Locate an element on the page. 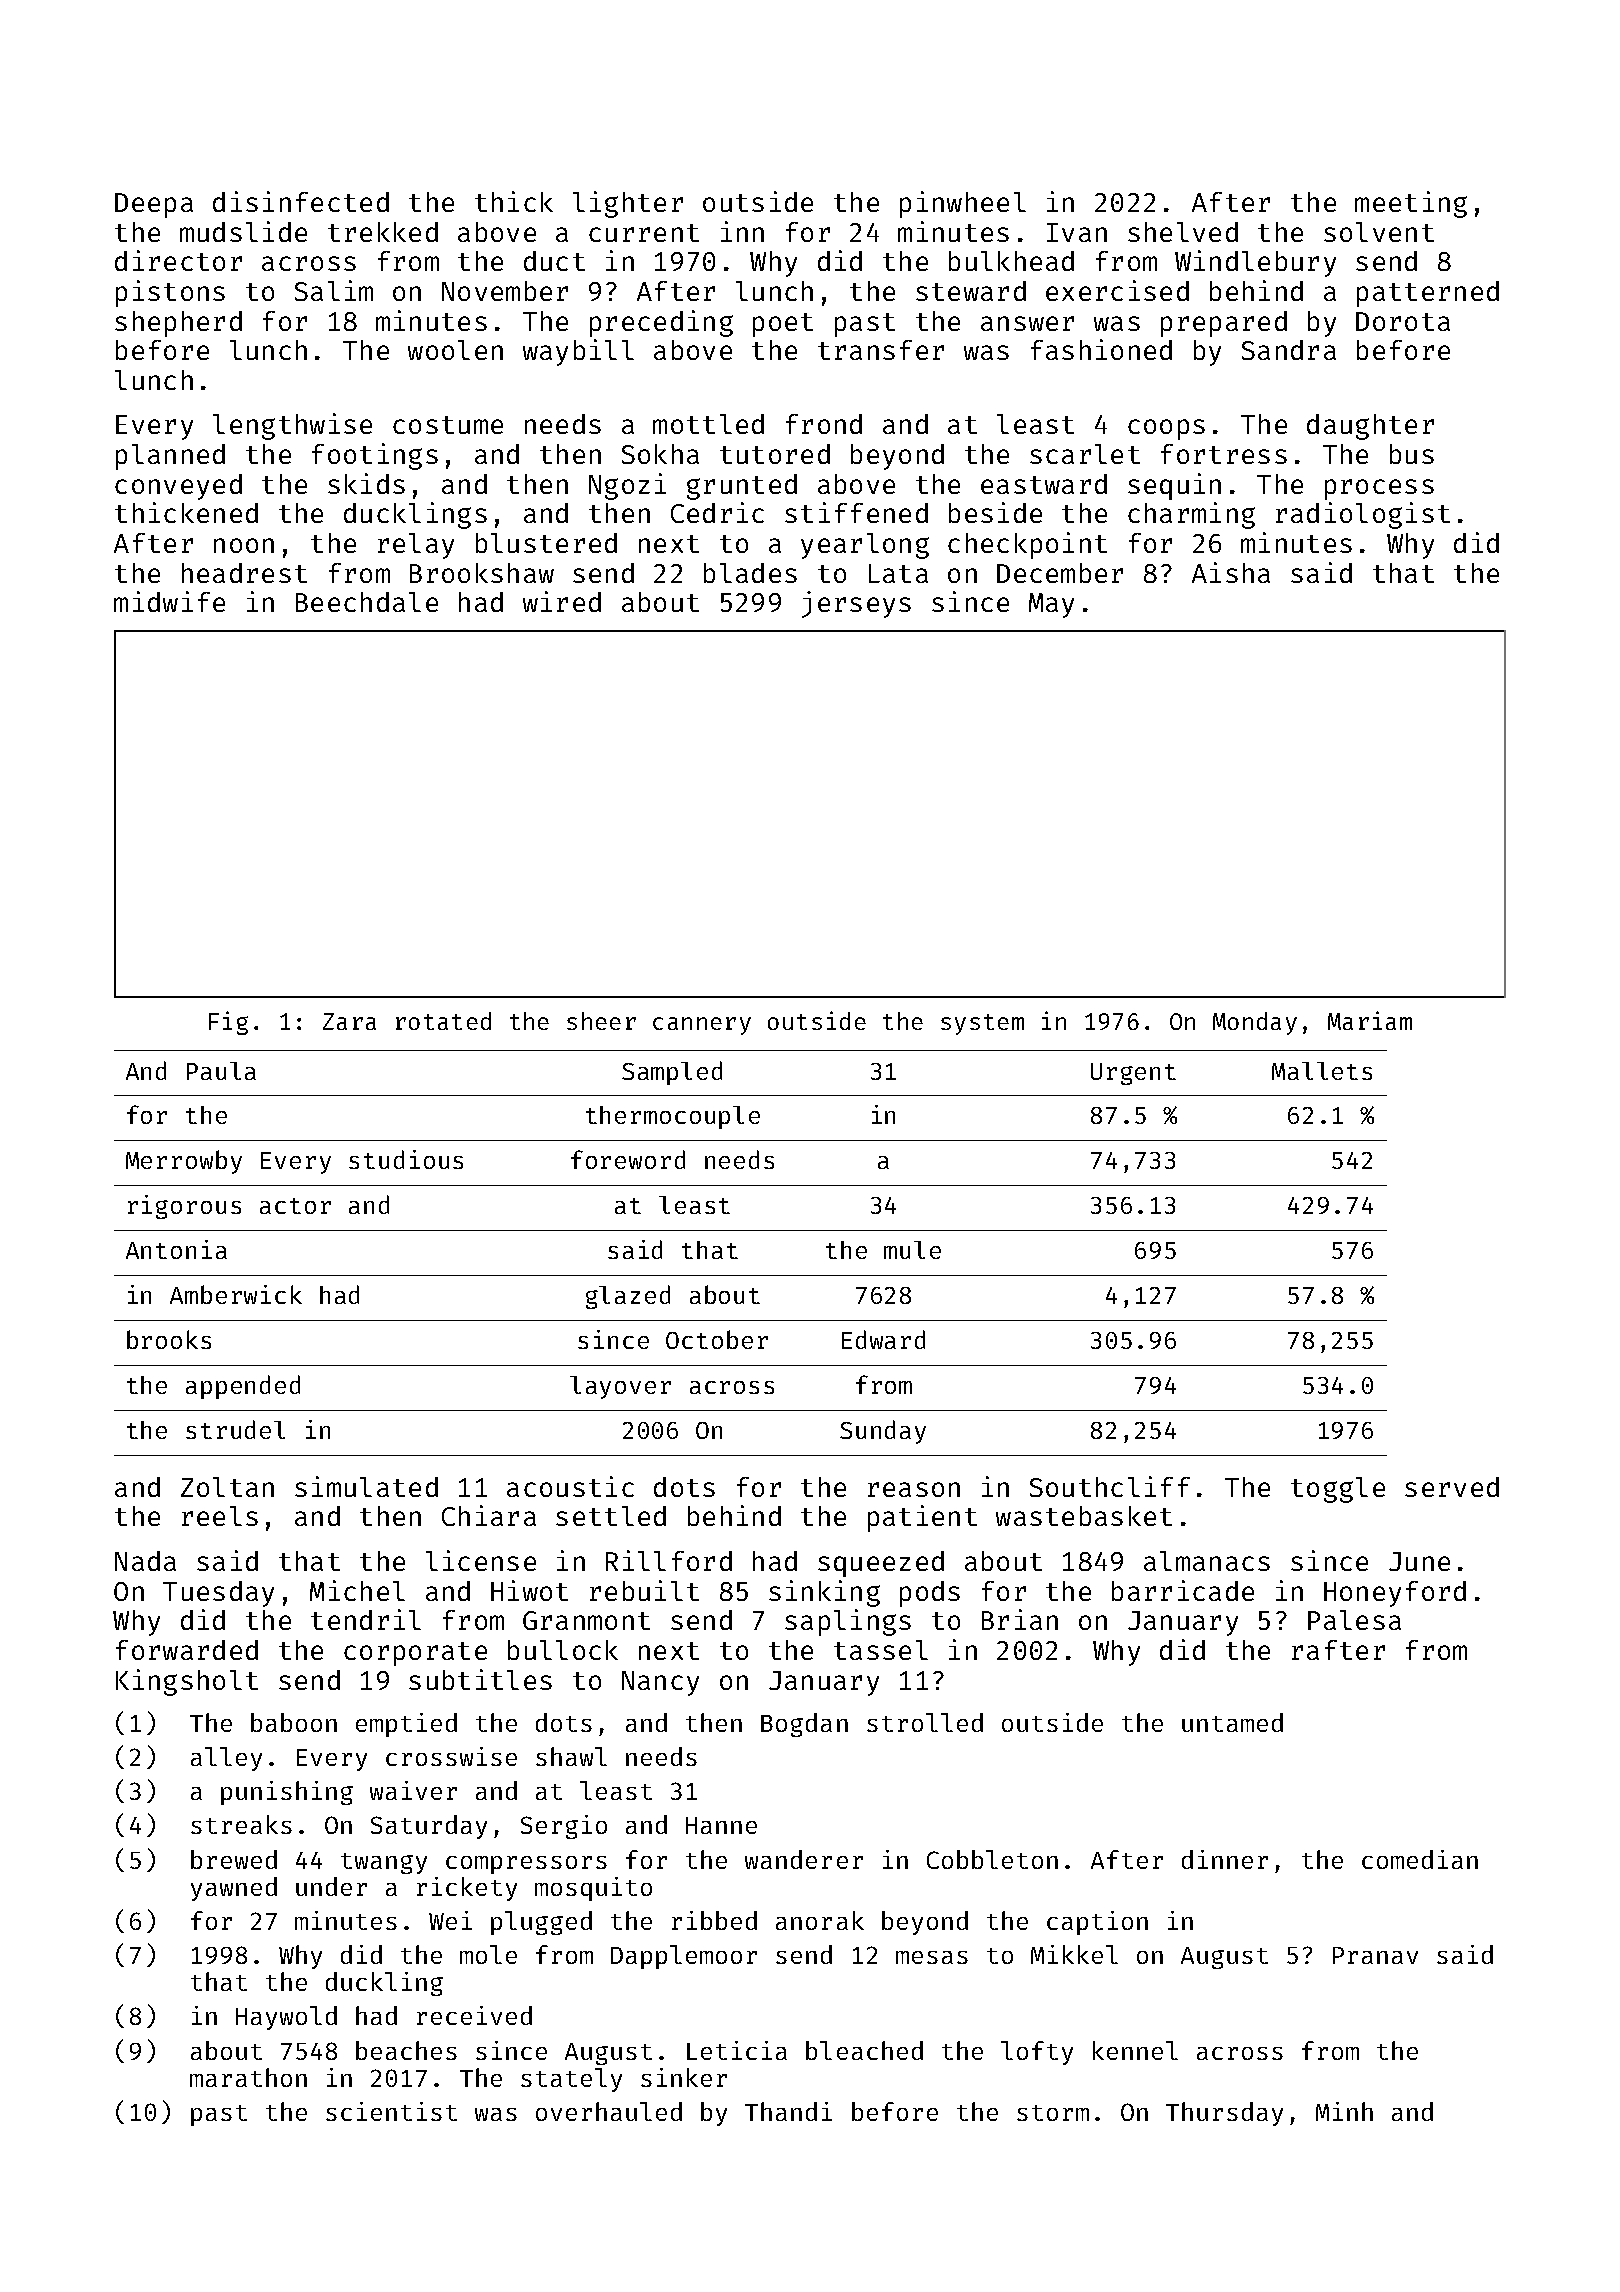  solvent is located at coordinates (1379, 232).
